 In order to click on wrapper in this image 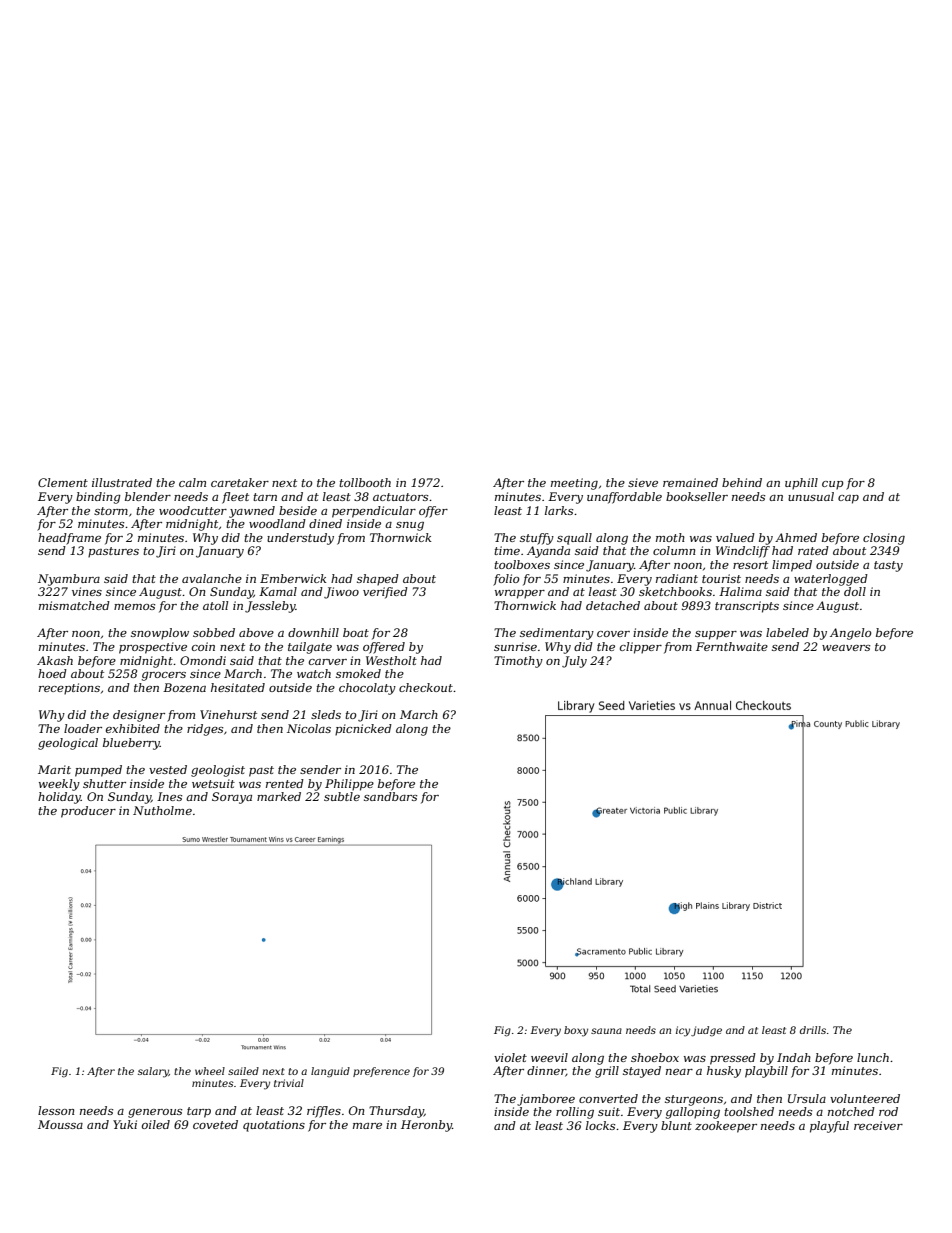, I will do `click(520, 594)`.
